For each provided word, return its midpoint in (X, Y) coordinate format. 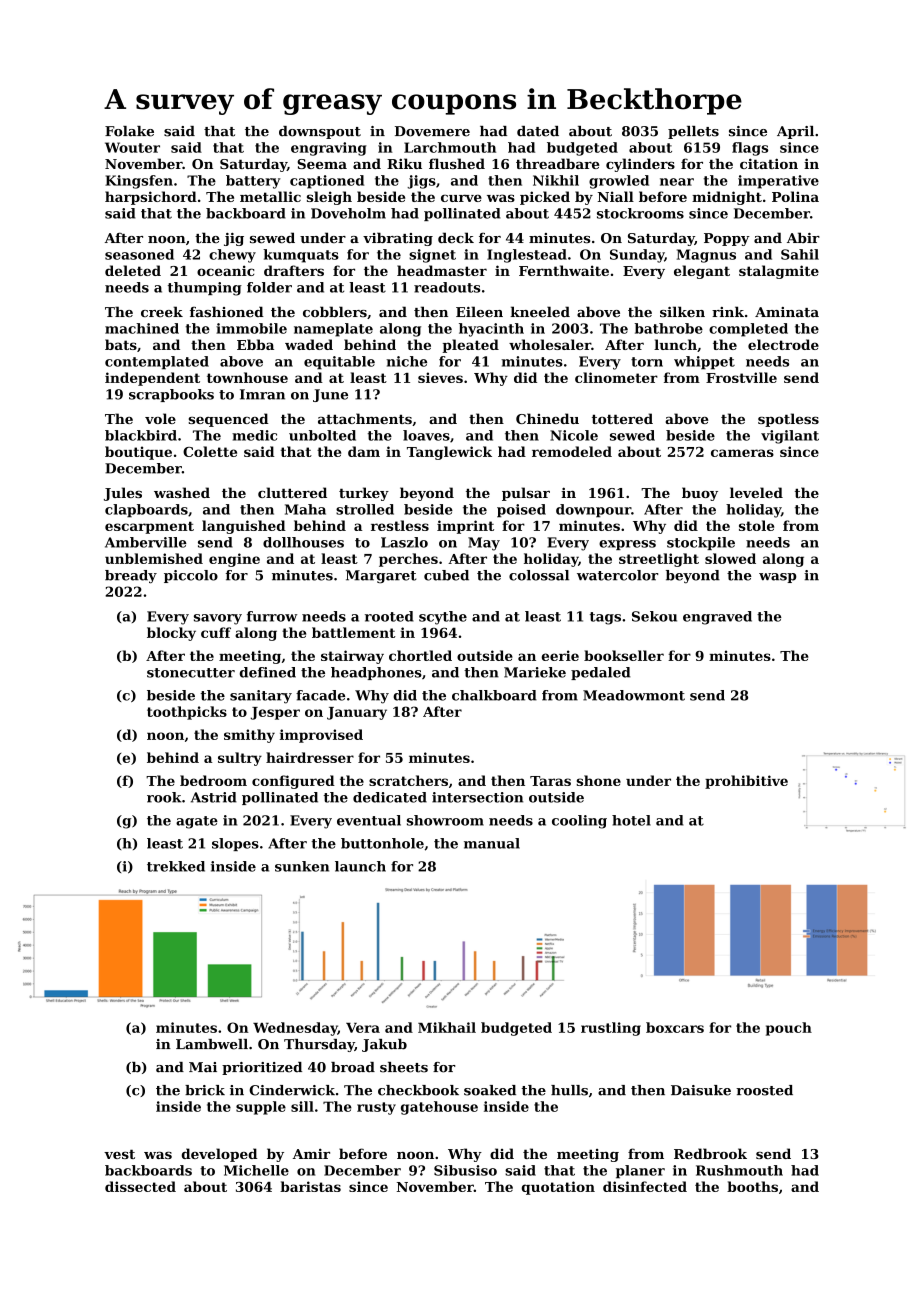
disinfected (645, 1186)
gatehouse (439, 1108)
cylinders (640, 165)
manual (492, 843)
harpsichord (151, 198)
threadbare (557, 163)
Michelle (256, 1170)
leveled (756, 492)
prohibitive (746, 782)
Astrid (214, 797)
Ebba (255, 344)
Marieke (535, 672)
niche (406, 361)
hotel (631, 820)
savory (218, 619)
